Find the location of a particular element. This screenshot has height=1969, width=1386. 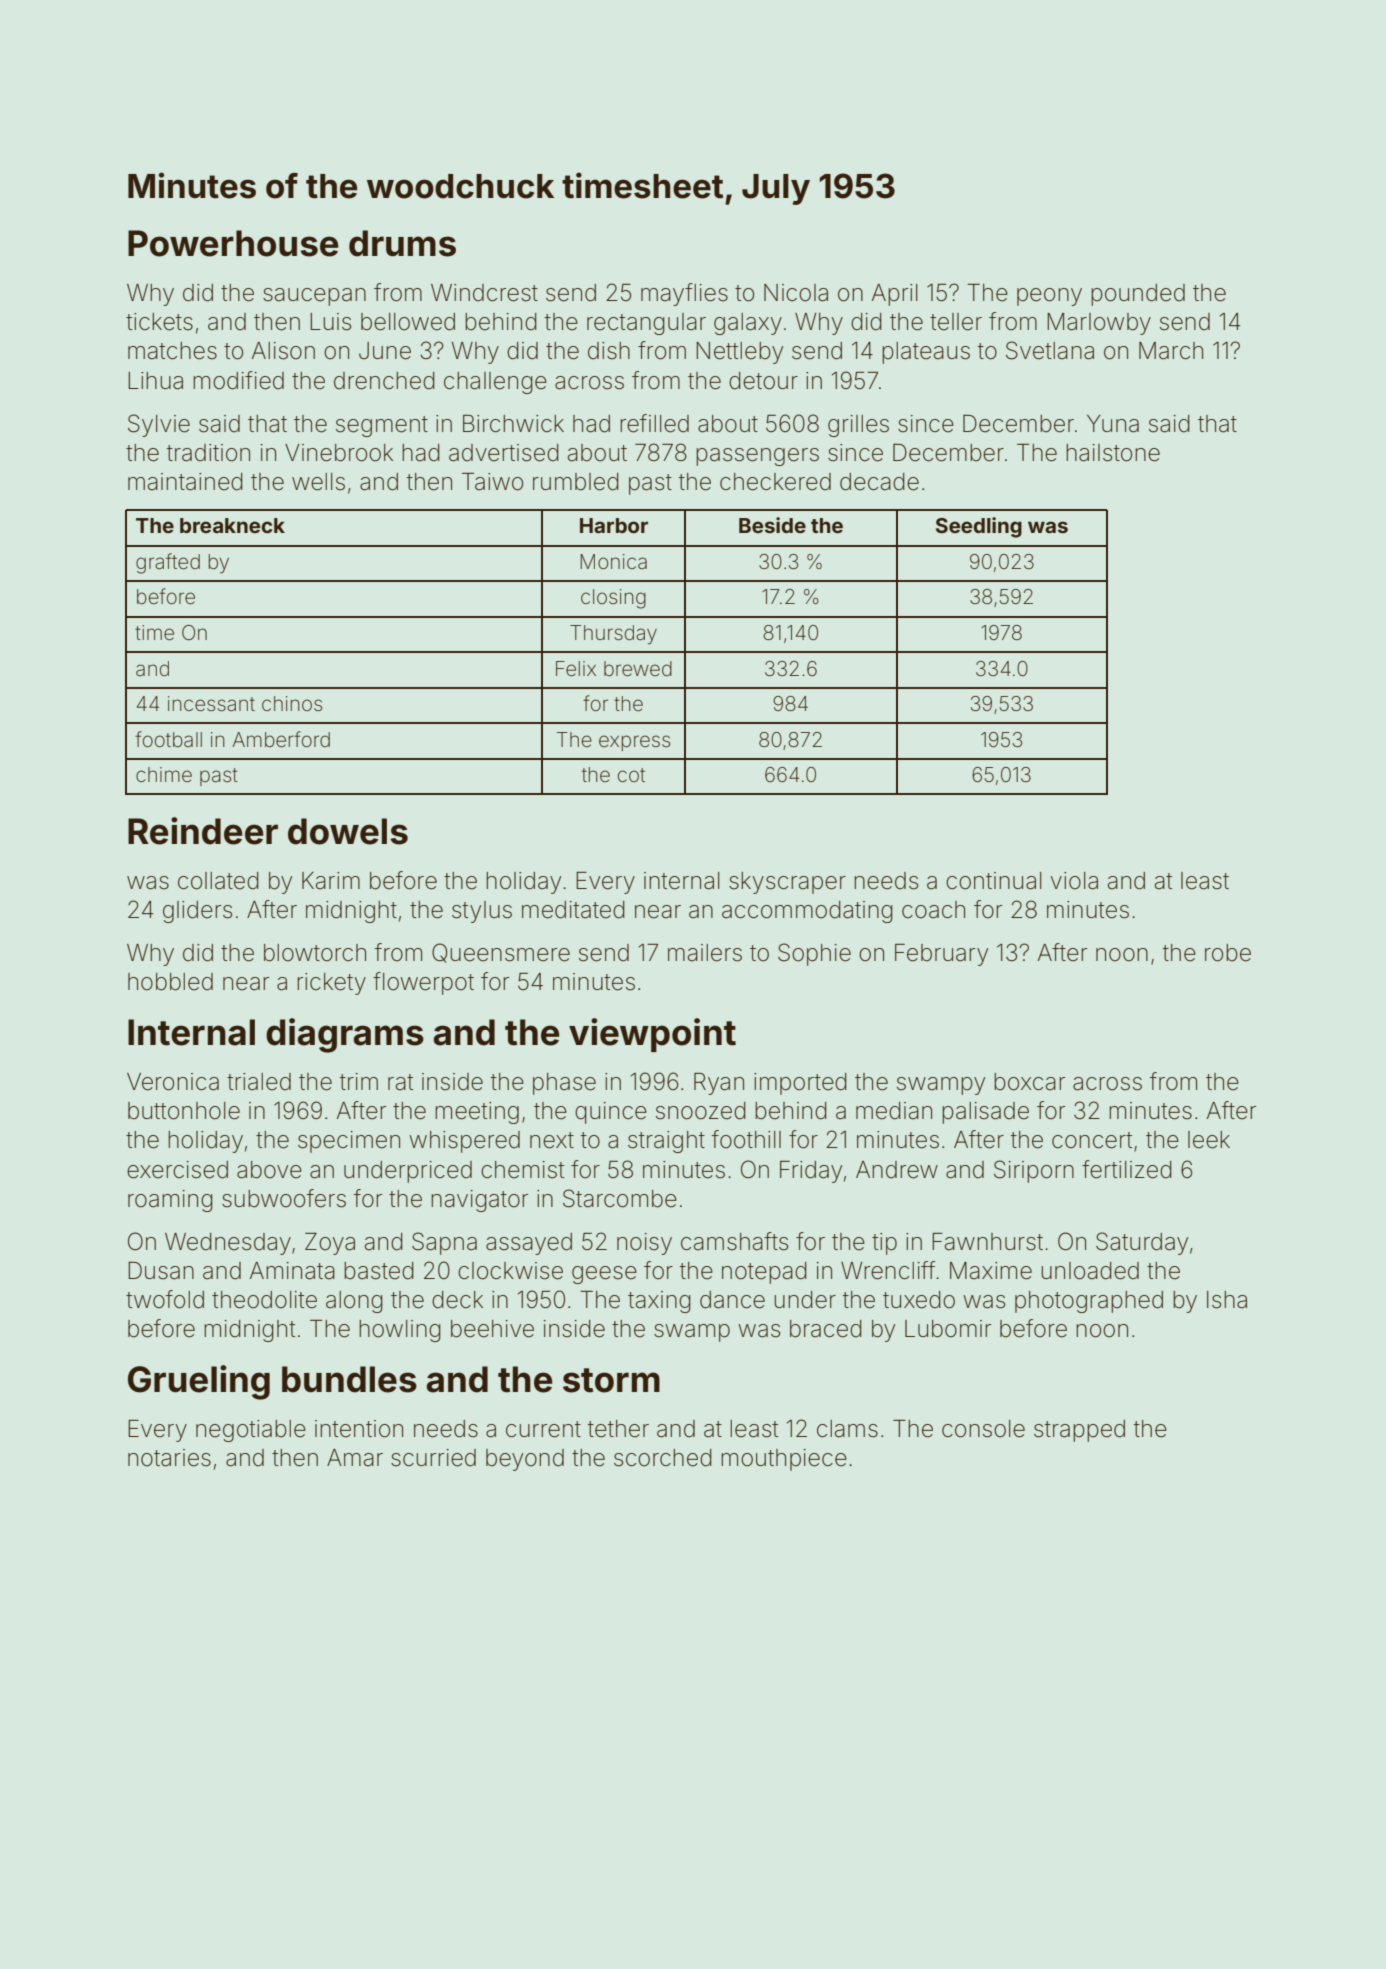

Isha is located at coordinates (1227, 1300).
